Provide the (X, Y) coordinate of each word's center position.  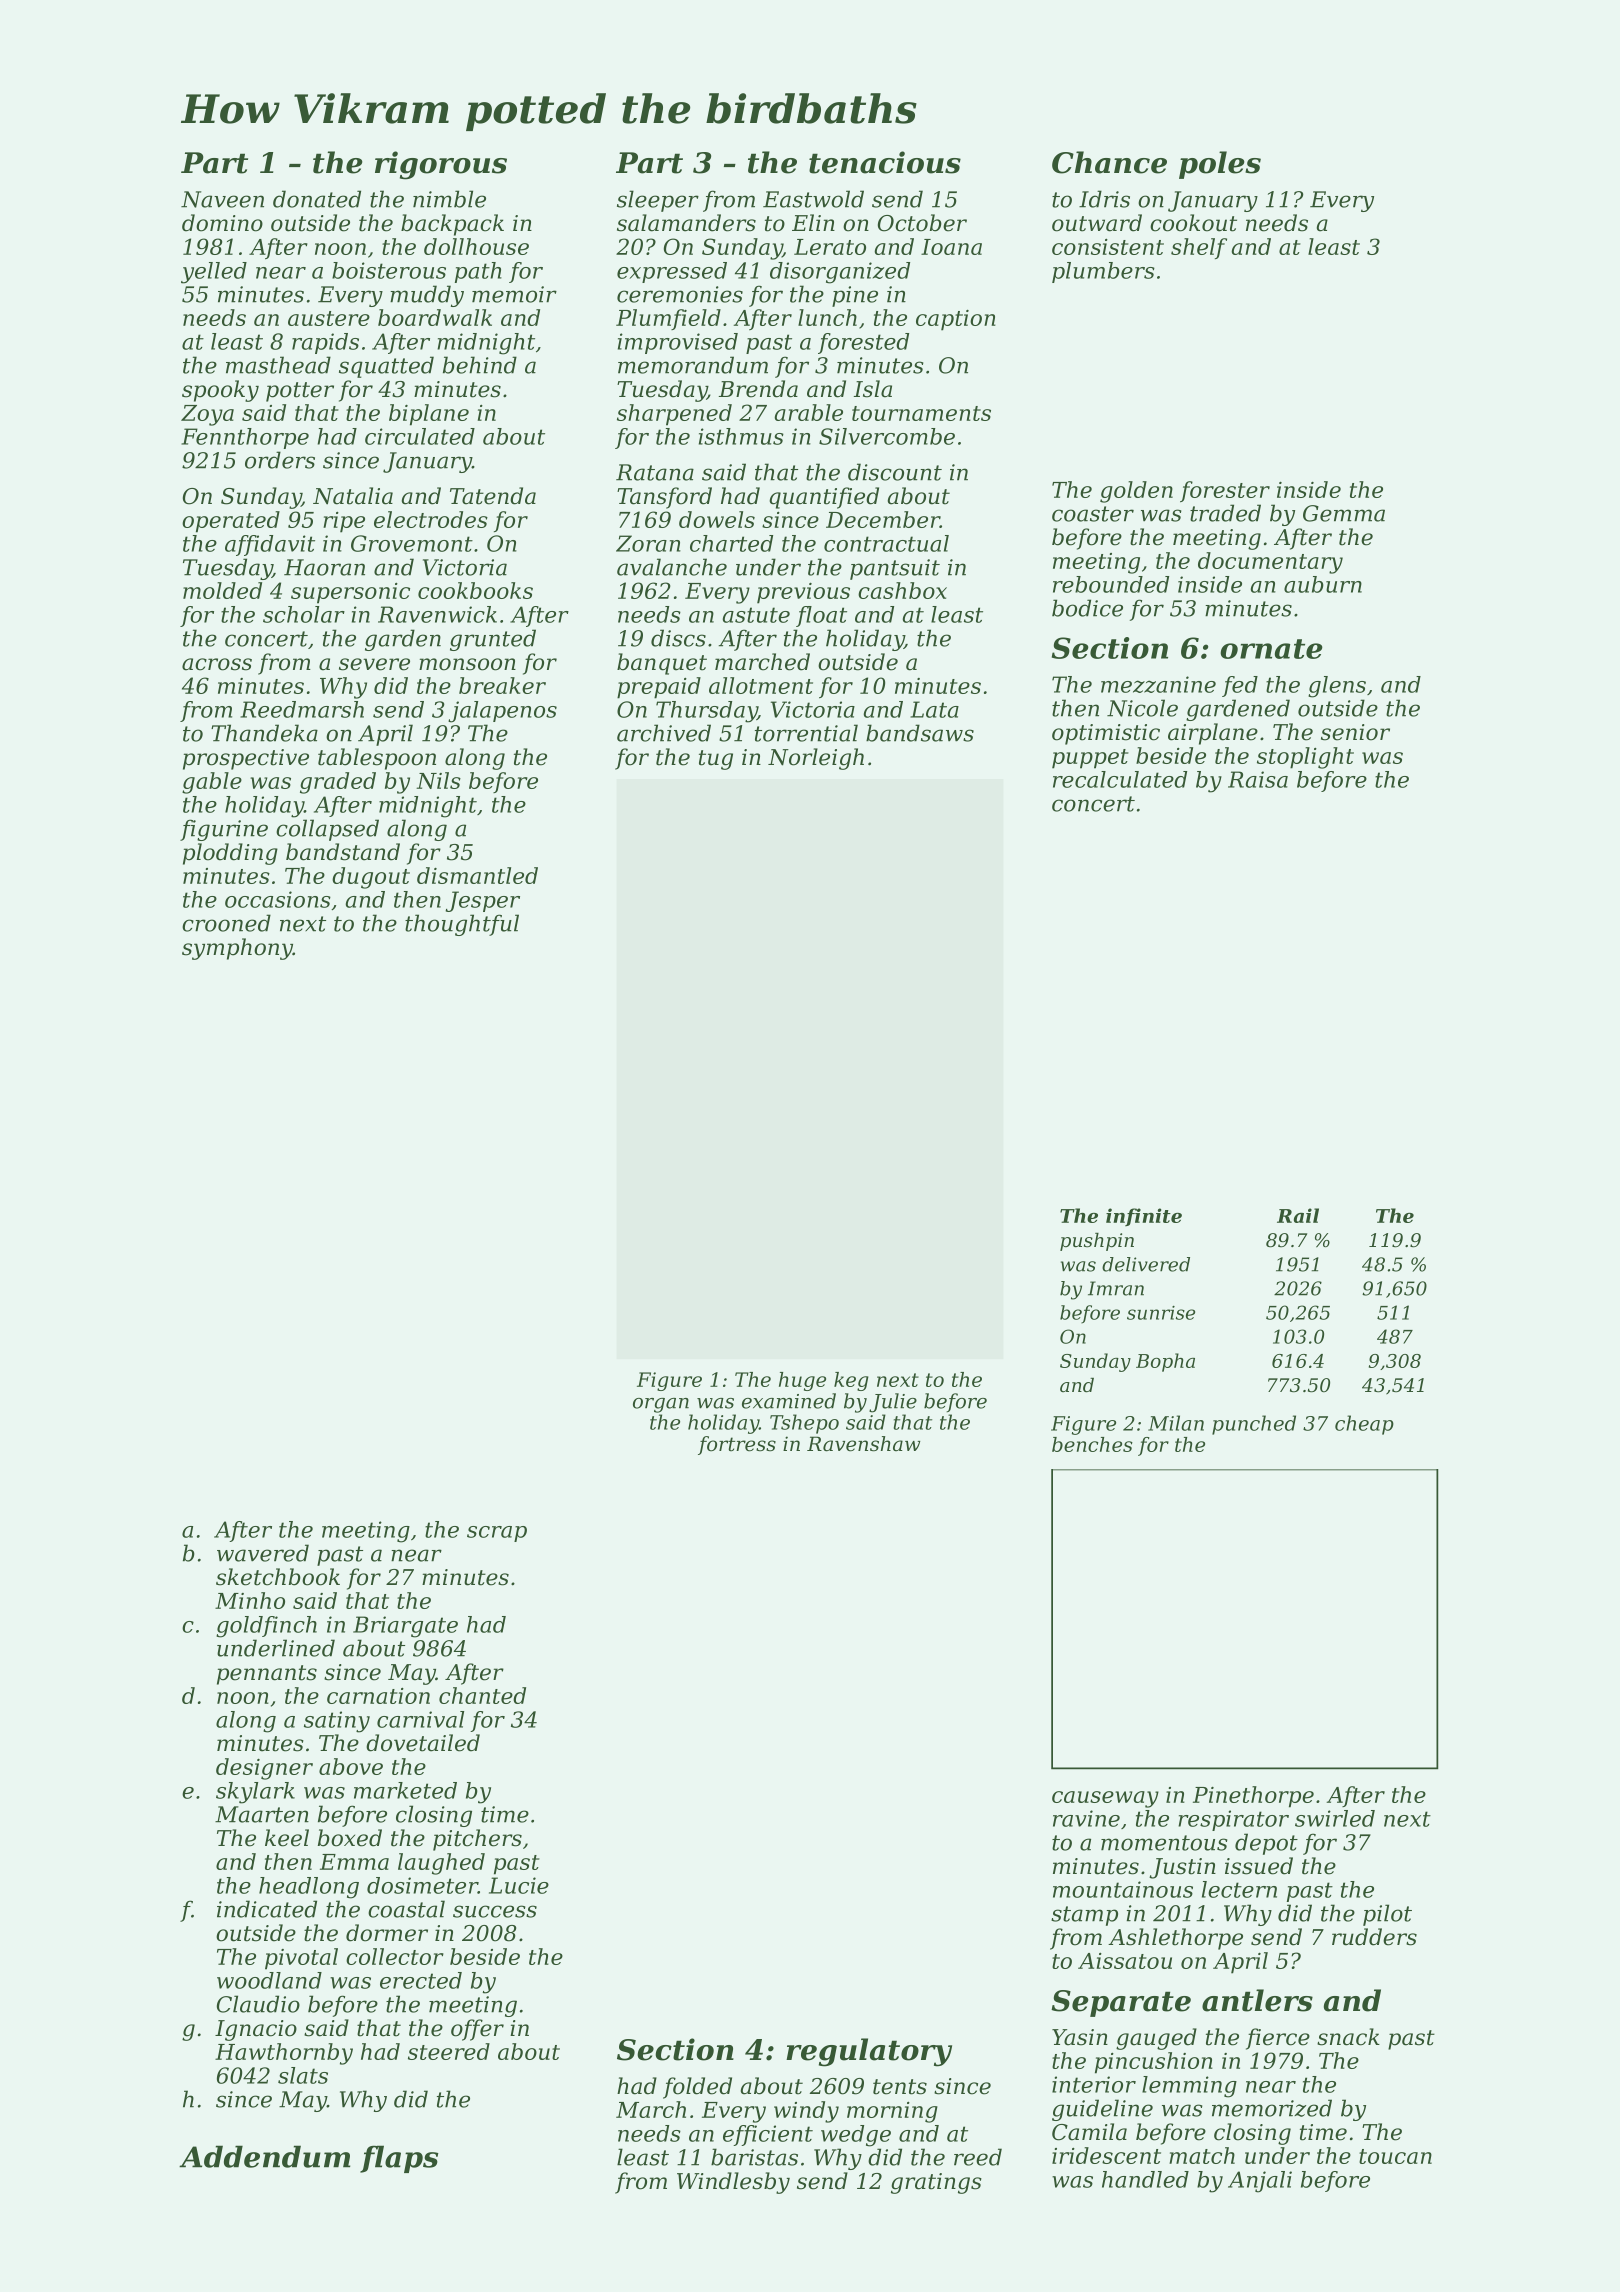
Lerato (830, 247)
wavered (263, 1553)
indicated (267, 1909)
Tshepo (804, 1424)
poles (1220, 165)
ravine (1086, 1818)
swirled (1335, 1818)
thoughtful (462, 925)
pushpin (1097, 1242)
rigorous (441, 165)
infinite (1144, 1217)
